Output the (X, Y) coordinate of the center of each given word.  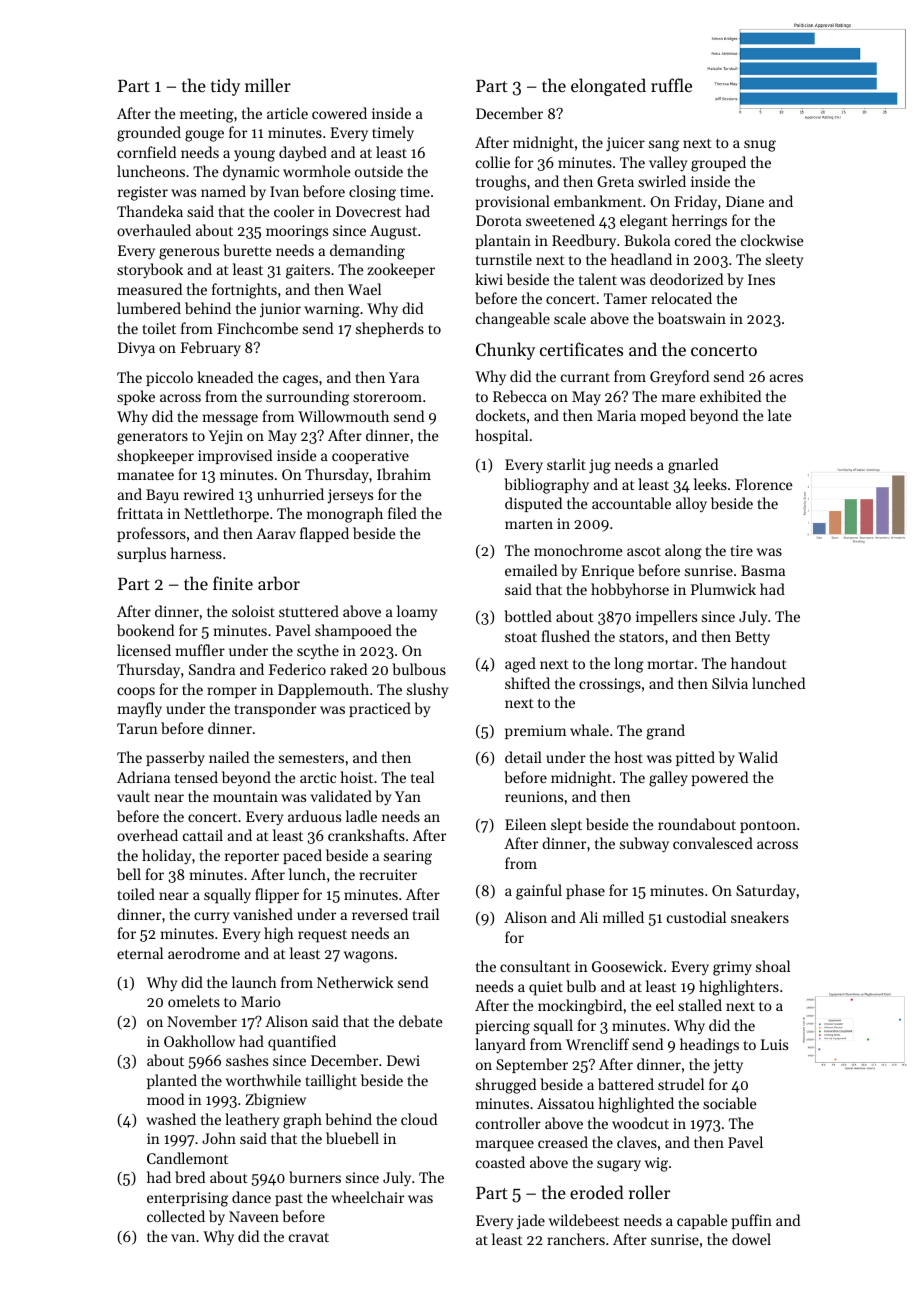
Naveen (254, 1216)
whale (589, 730)
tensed (196, 777)
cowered (339, 113)
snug (760, 146)
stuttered (309, 611)
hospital (501, 436)
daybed (303, 153)
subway (644, 845)
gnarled (693, 466)
